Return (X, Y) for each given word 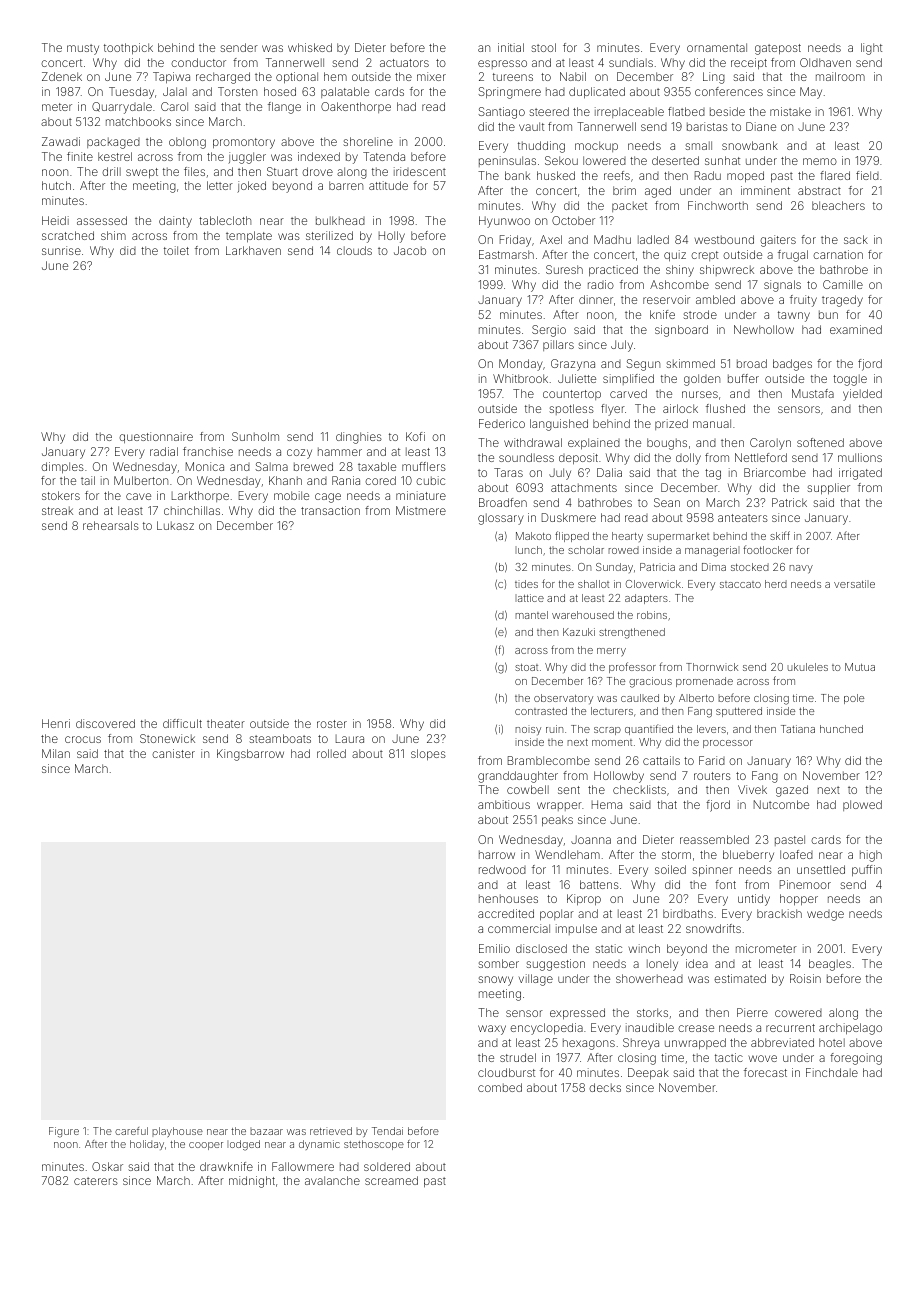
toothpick (128, 49)
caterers (96, 1181)
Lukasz (175, 525)
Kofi (415, 436)
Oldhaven (825, 62)
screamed (391, 1180)
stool (543, 47)
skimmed (690, 363)
